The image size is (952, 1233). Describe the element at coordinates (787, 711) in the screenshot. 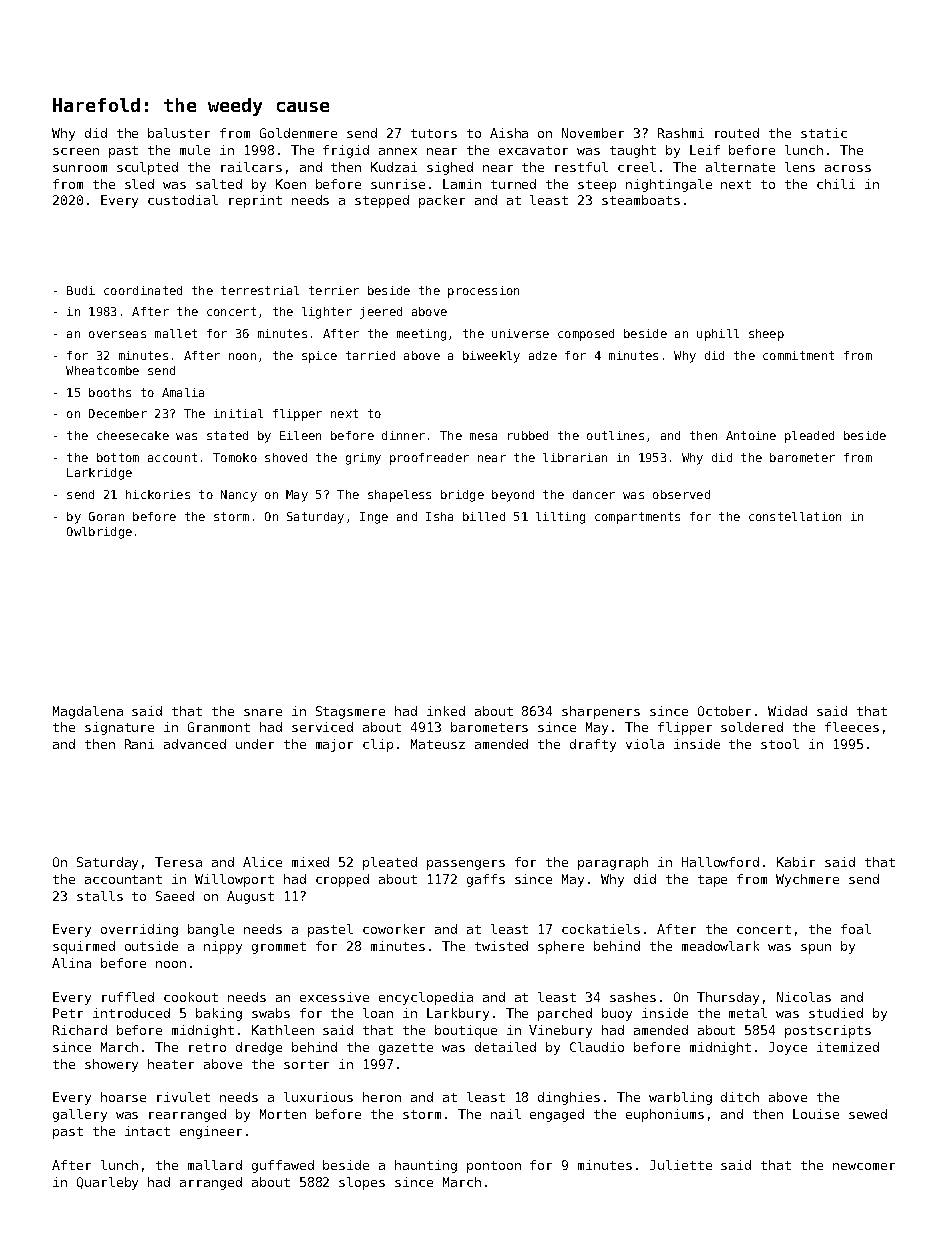

I see `Widad` at that location.
